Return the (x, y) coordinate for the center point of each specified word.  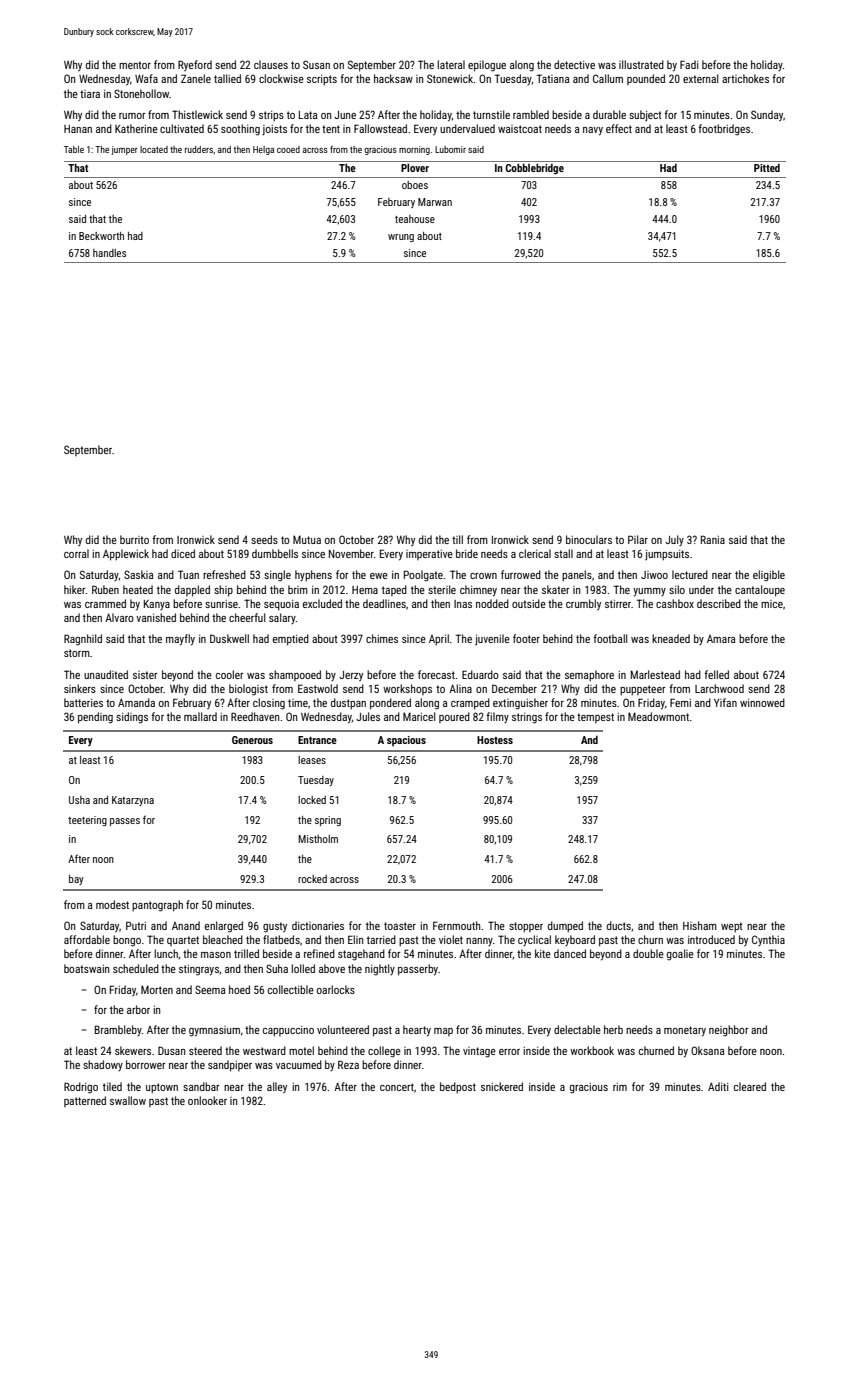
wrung (401, 238)
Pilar (638, 539)
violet (451, 939)
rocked (312, 879)
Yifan (725, 702)
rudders (199, 149)
